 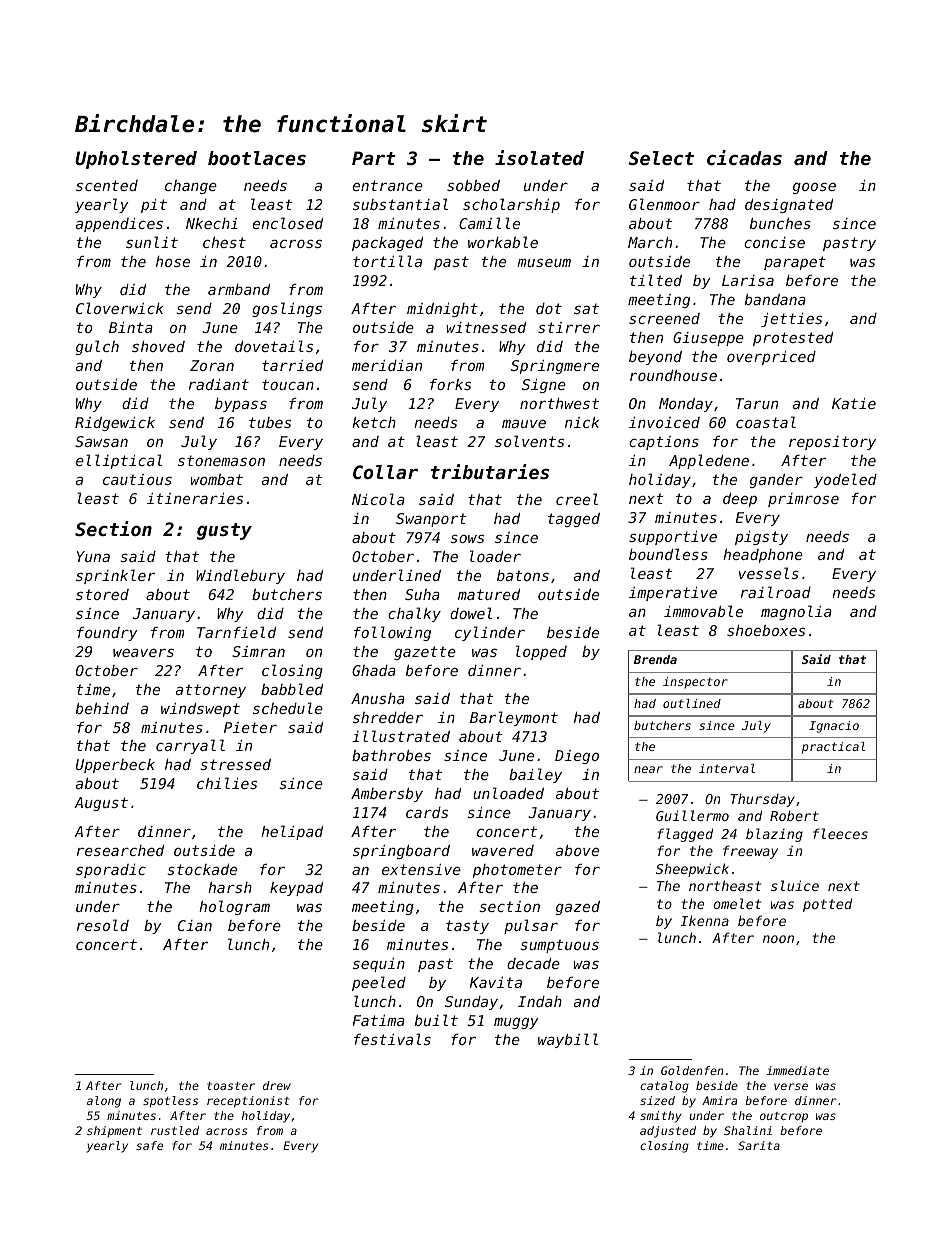 I want to click on noon, so click(x=778, y=939).
